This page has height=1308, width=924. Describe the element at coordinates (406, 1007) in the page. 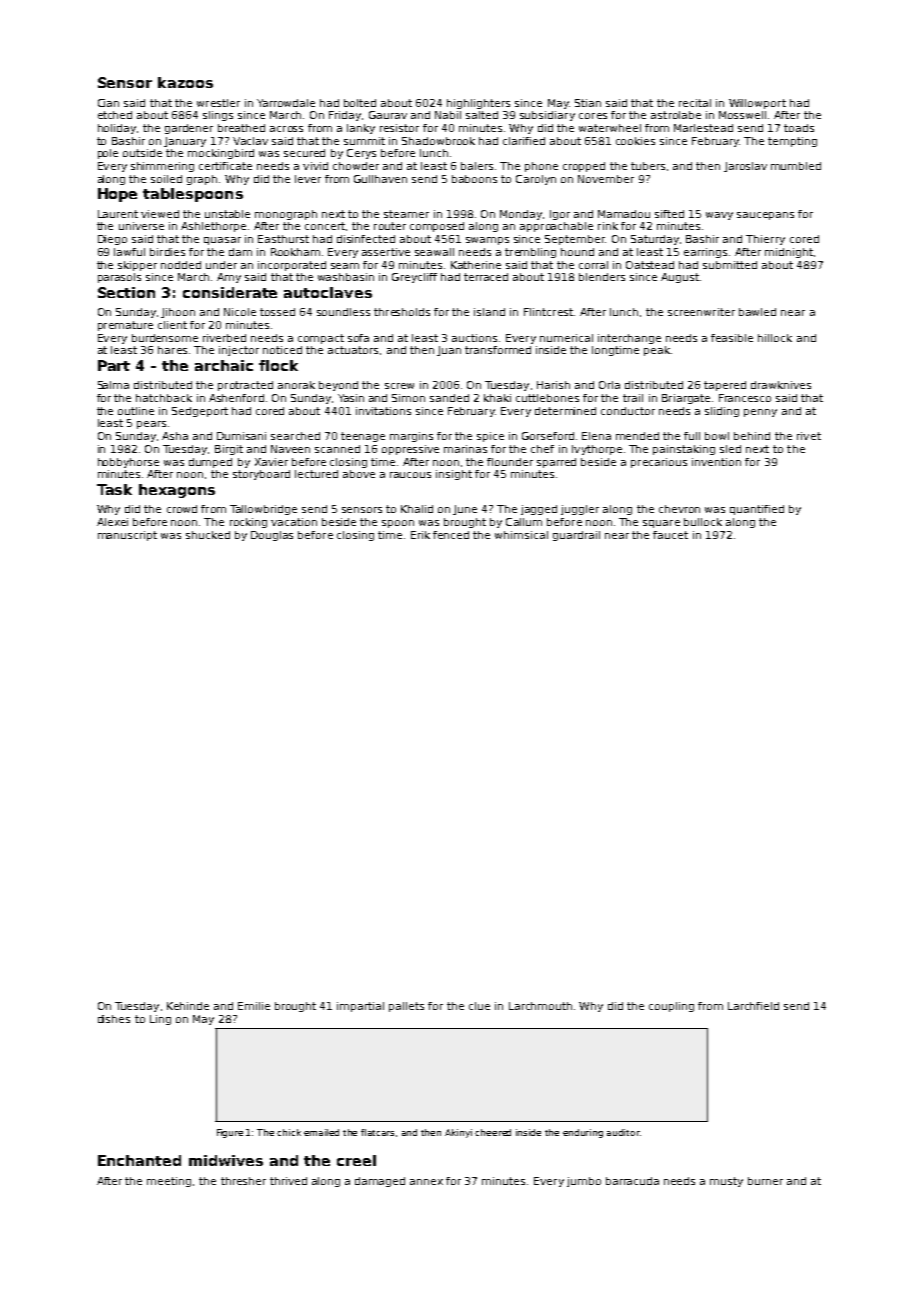

I see `pallets` at that location.
